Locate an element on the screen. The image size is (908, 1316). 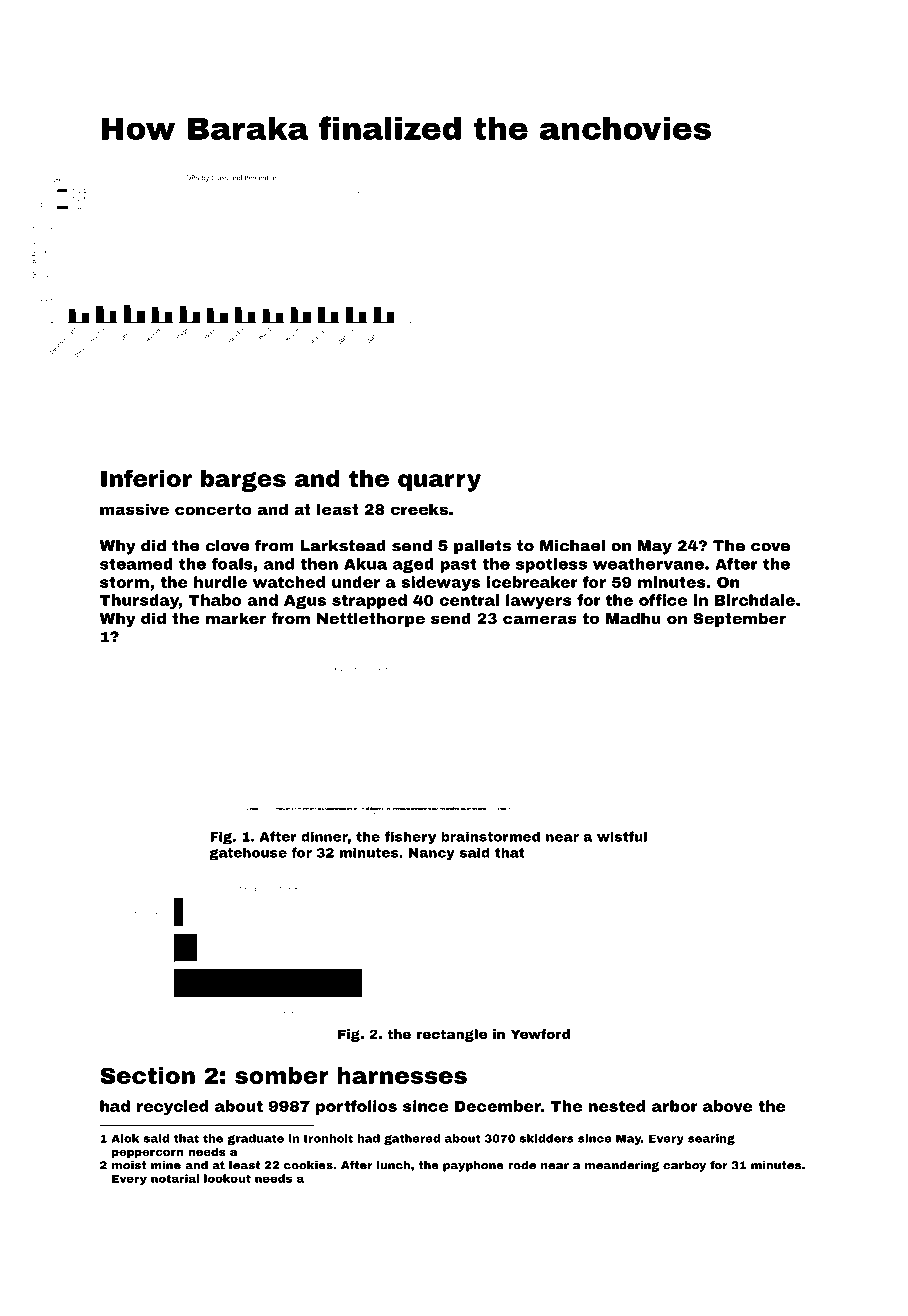
cookies is located at coordinates (308, 1165).
